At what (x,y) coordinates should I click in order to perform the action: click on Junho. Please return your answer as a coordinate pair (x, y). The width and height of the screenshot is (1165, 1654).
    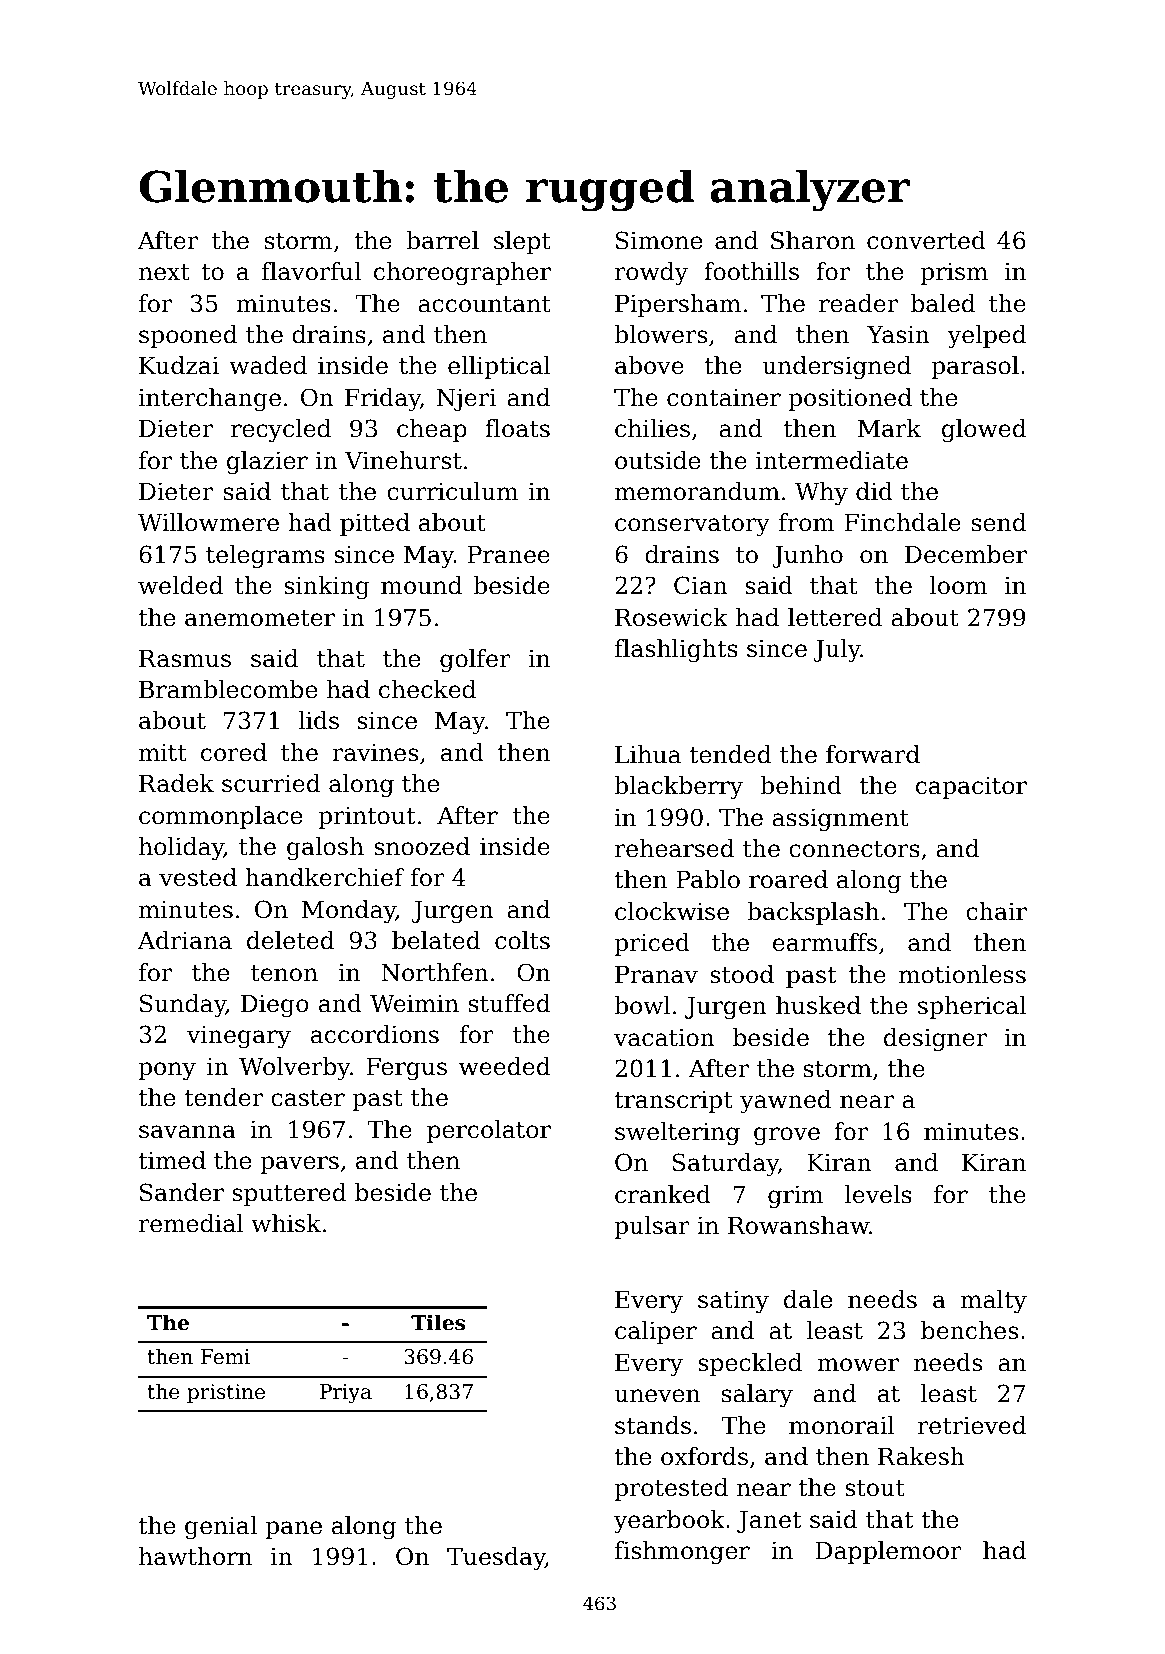
    Looking at the image, I should click on (807, 556).
